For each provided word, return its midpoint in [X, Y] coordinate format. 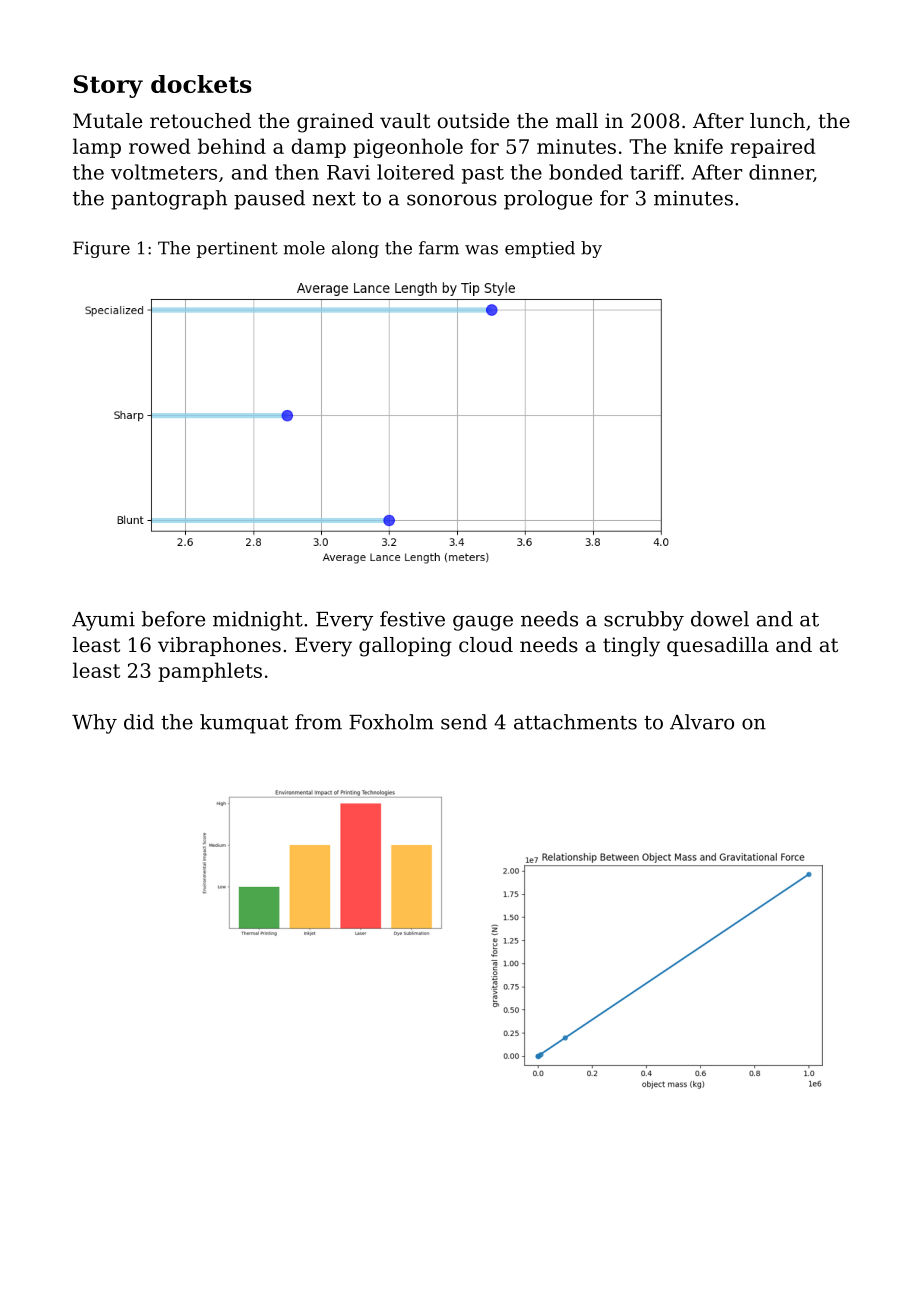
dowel [720, 619]
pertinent [237, 249]
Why [94, 724]
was [481, 250]
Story [108, 86]
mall [577, 120]
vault [405, 121]
